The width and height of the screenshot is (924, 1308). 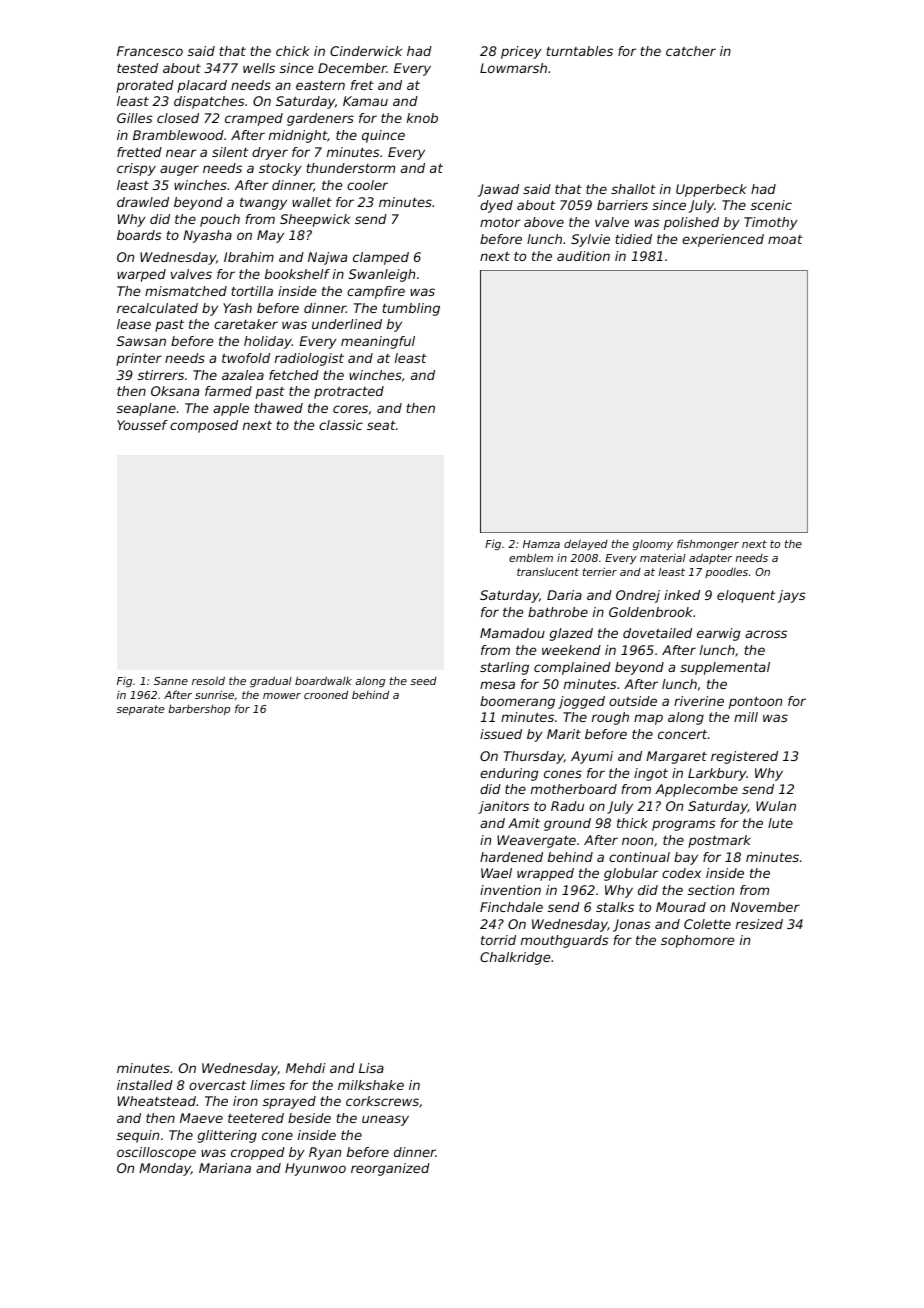 I want to click on catcher, so click(x=691, y=51).
